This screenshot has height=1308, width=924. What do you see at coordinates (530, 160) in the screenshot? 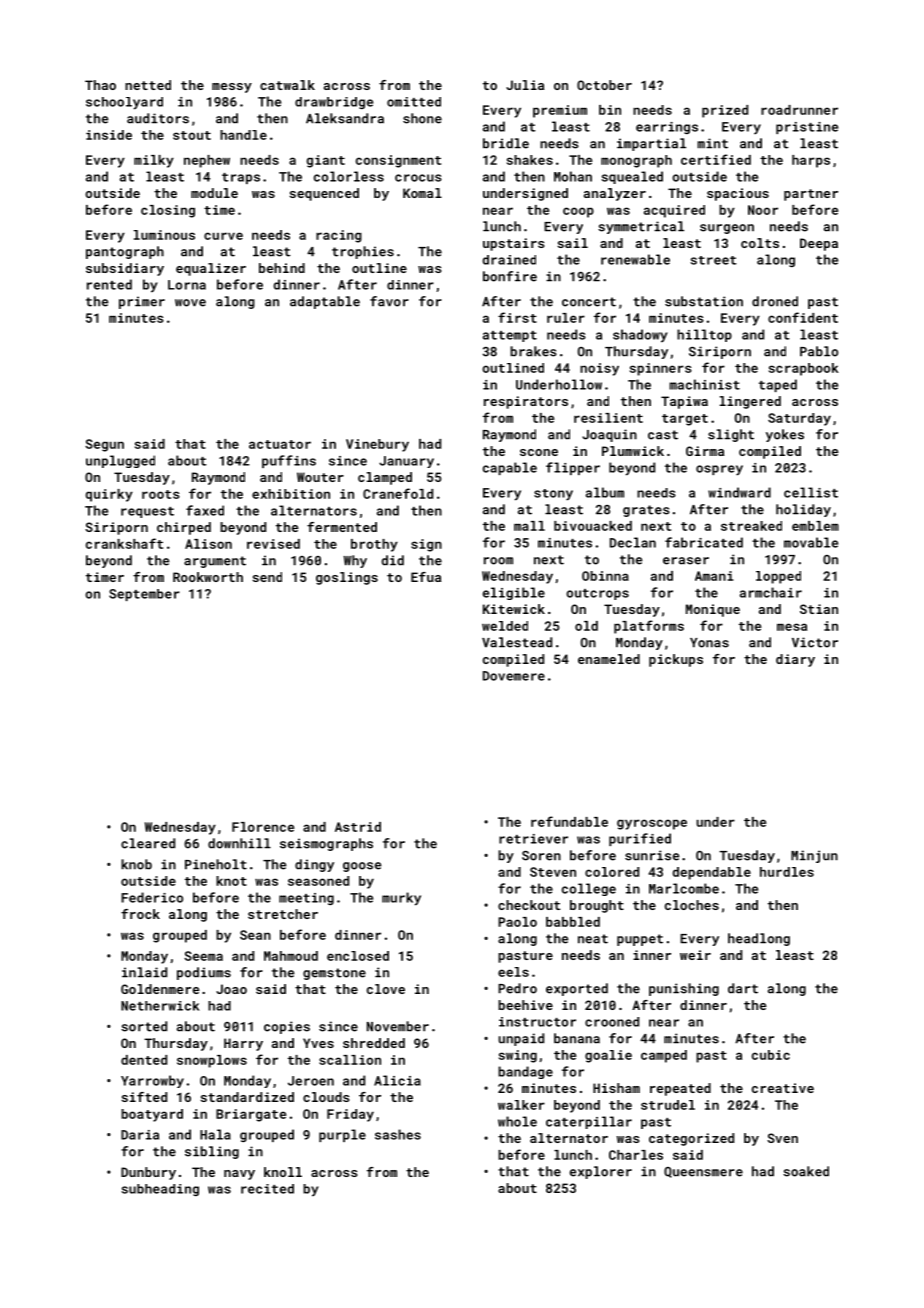
I see `shakes` at bounding box center [530, 160].
